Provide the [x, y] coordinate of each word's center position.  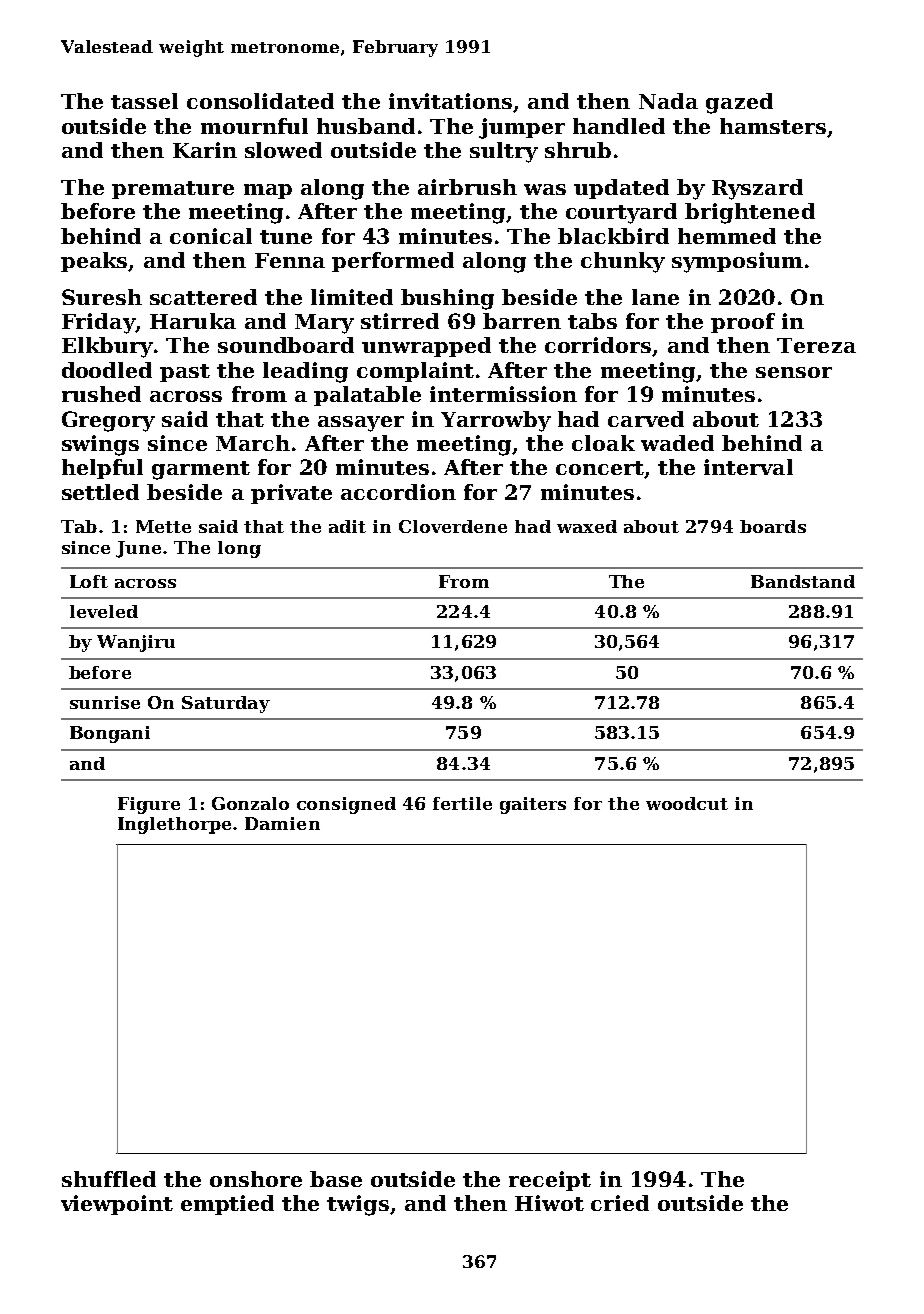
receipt [550, 1181]
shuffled [109, 1179]
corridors [598, 345]
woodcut [687, 803]
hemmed [727, 236]
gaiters [533, 805]
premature [173, 190]
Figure [149, 805]
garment [201, 470]
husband [366, 126]
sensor [794, 372]
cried [620, 1203]
